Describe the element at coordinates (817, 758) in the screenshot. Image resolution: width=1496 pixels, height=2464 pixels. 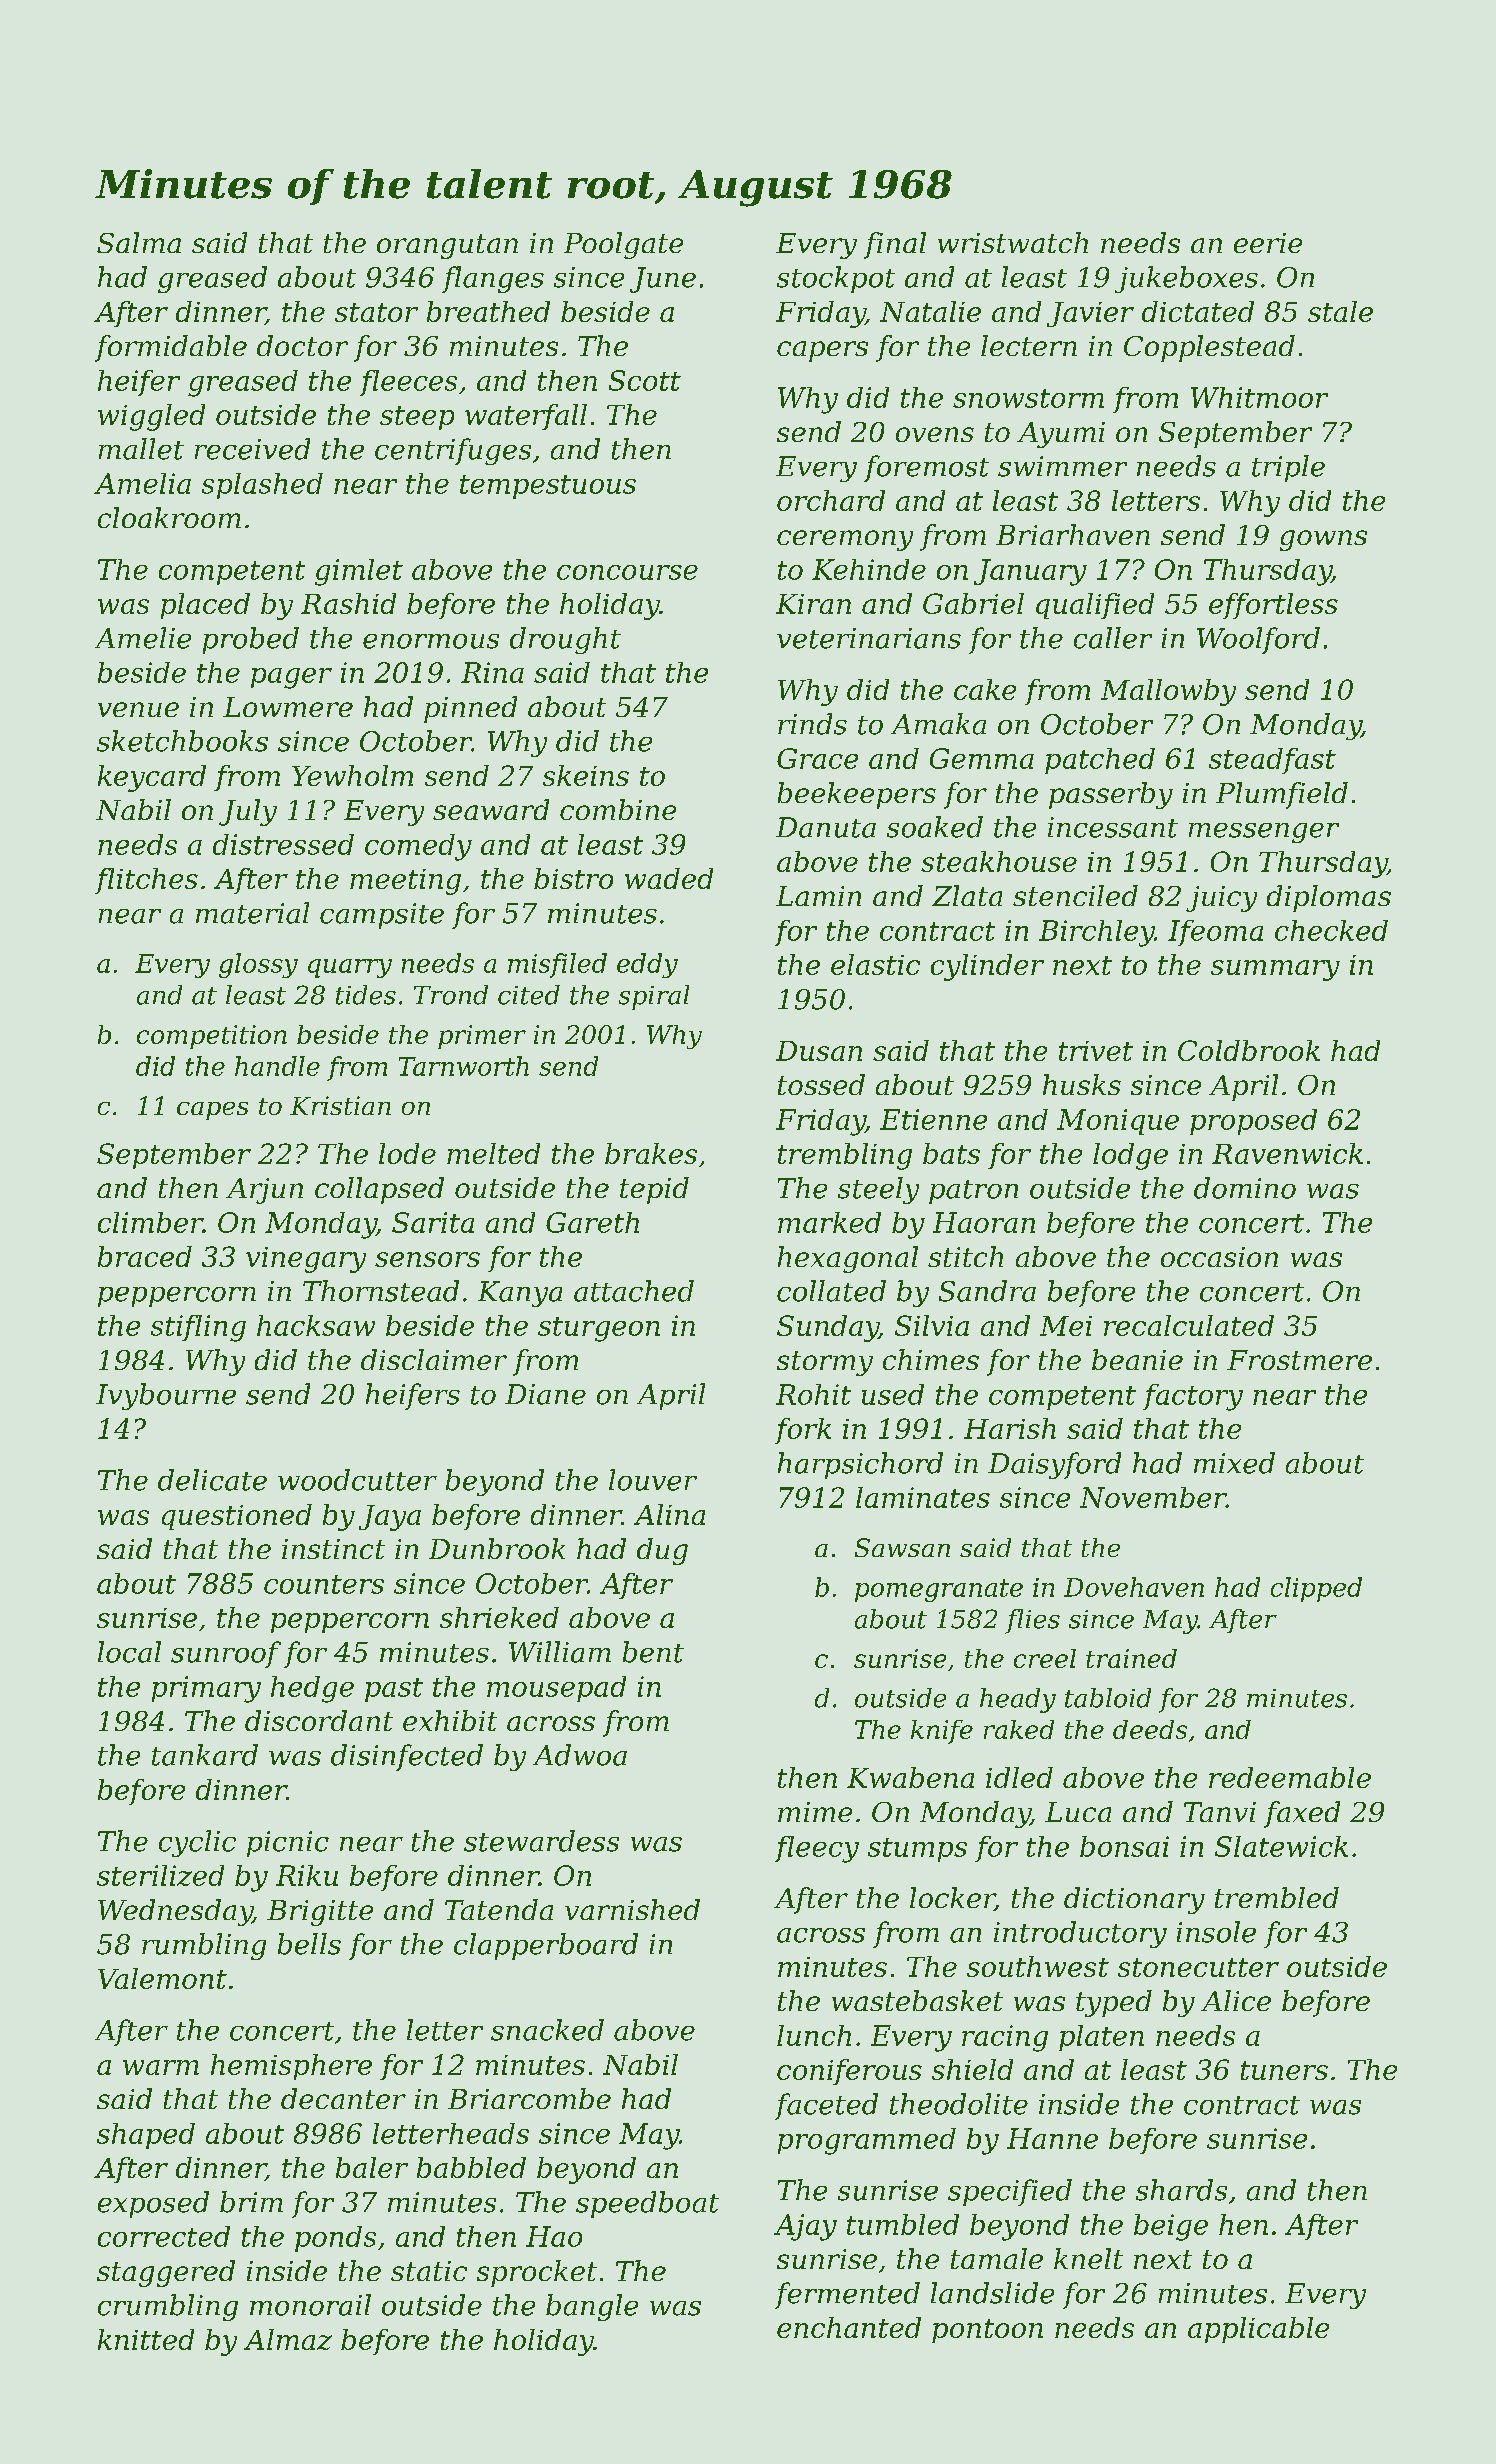
I see `Grace` at that location.
